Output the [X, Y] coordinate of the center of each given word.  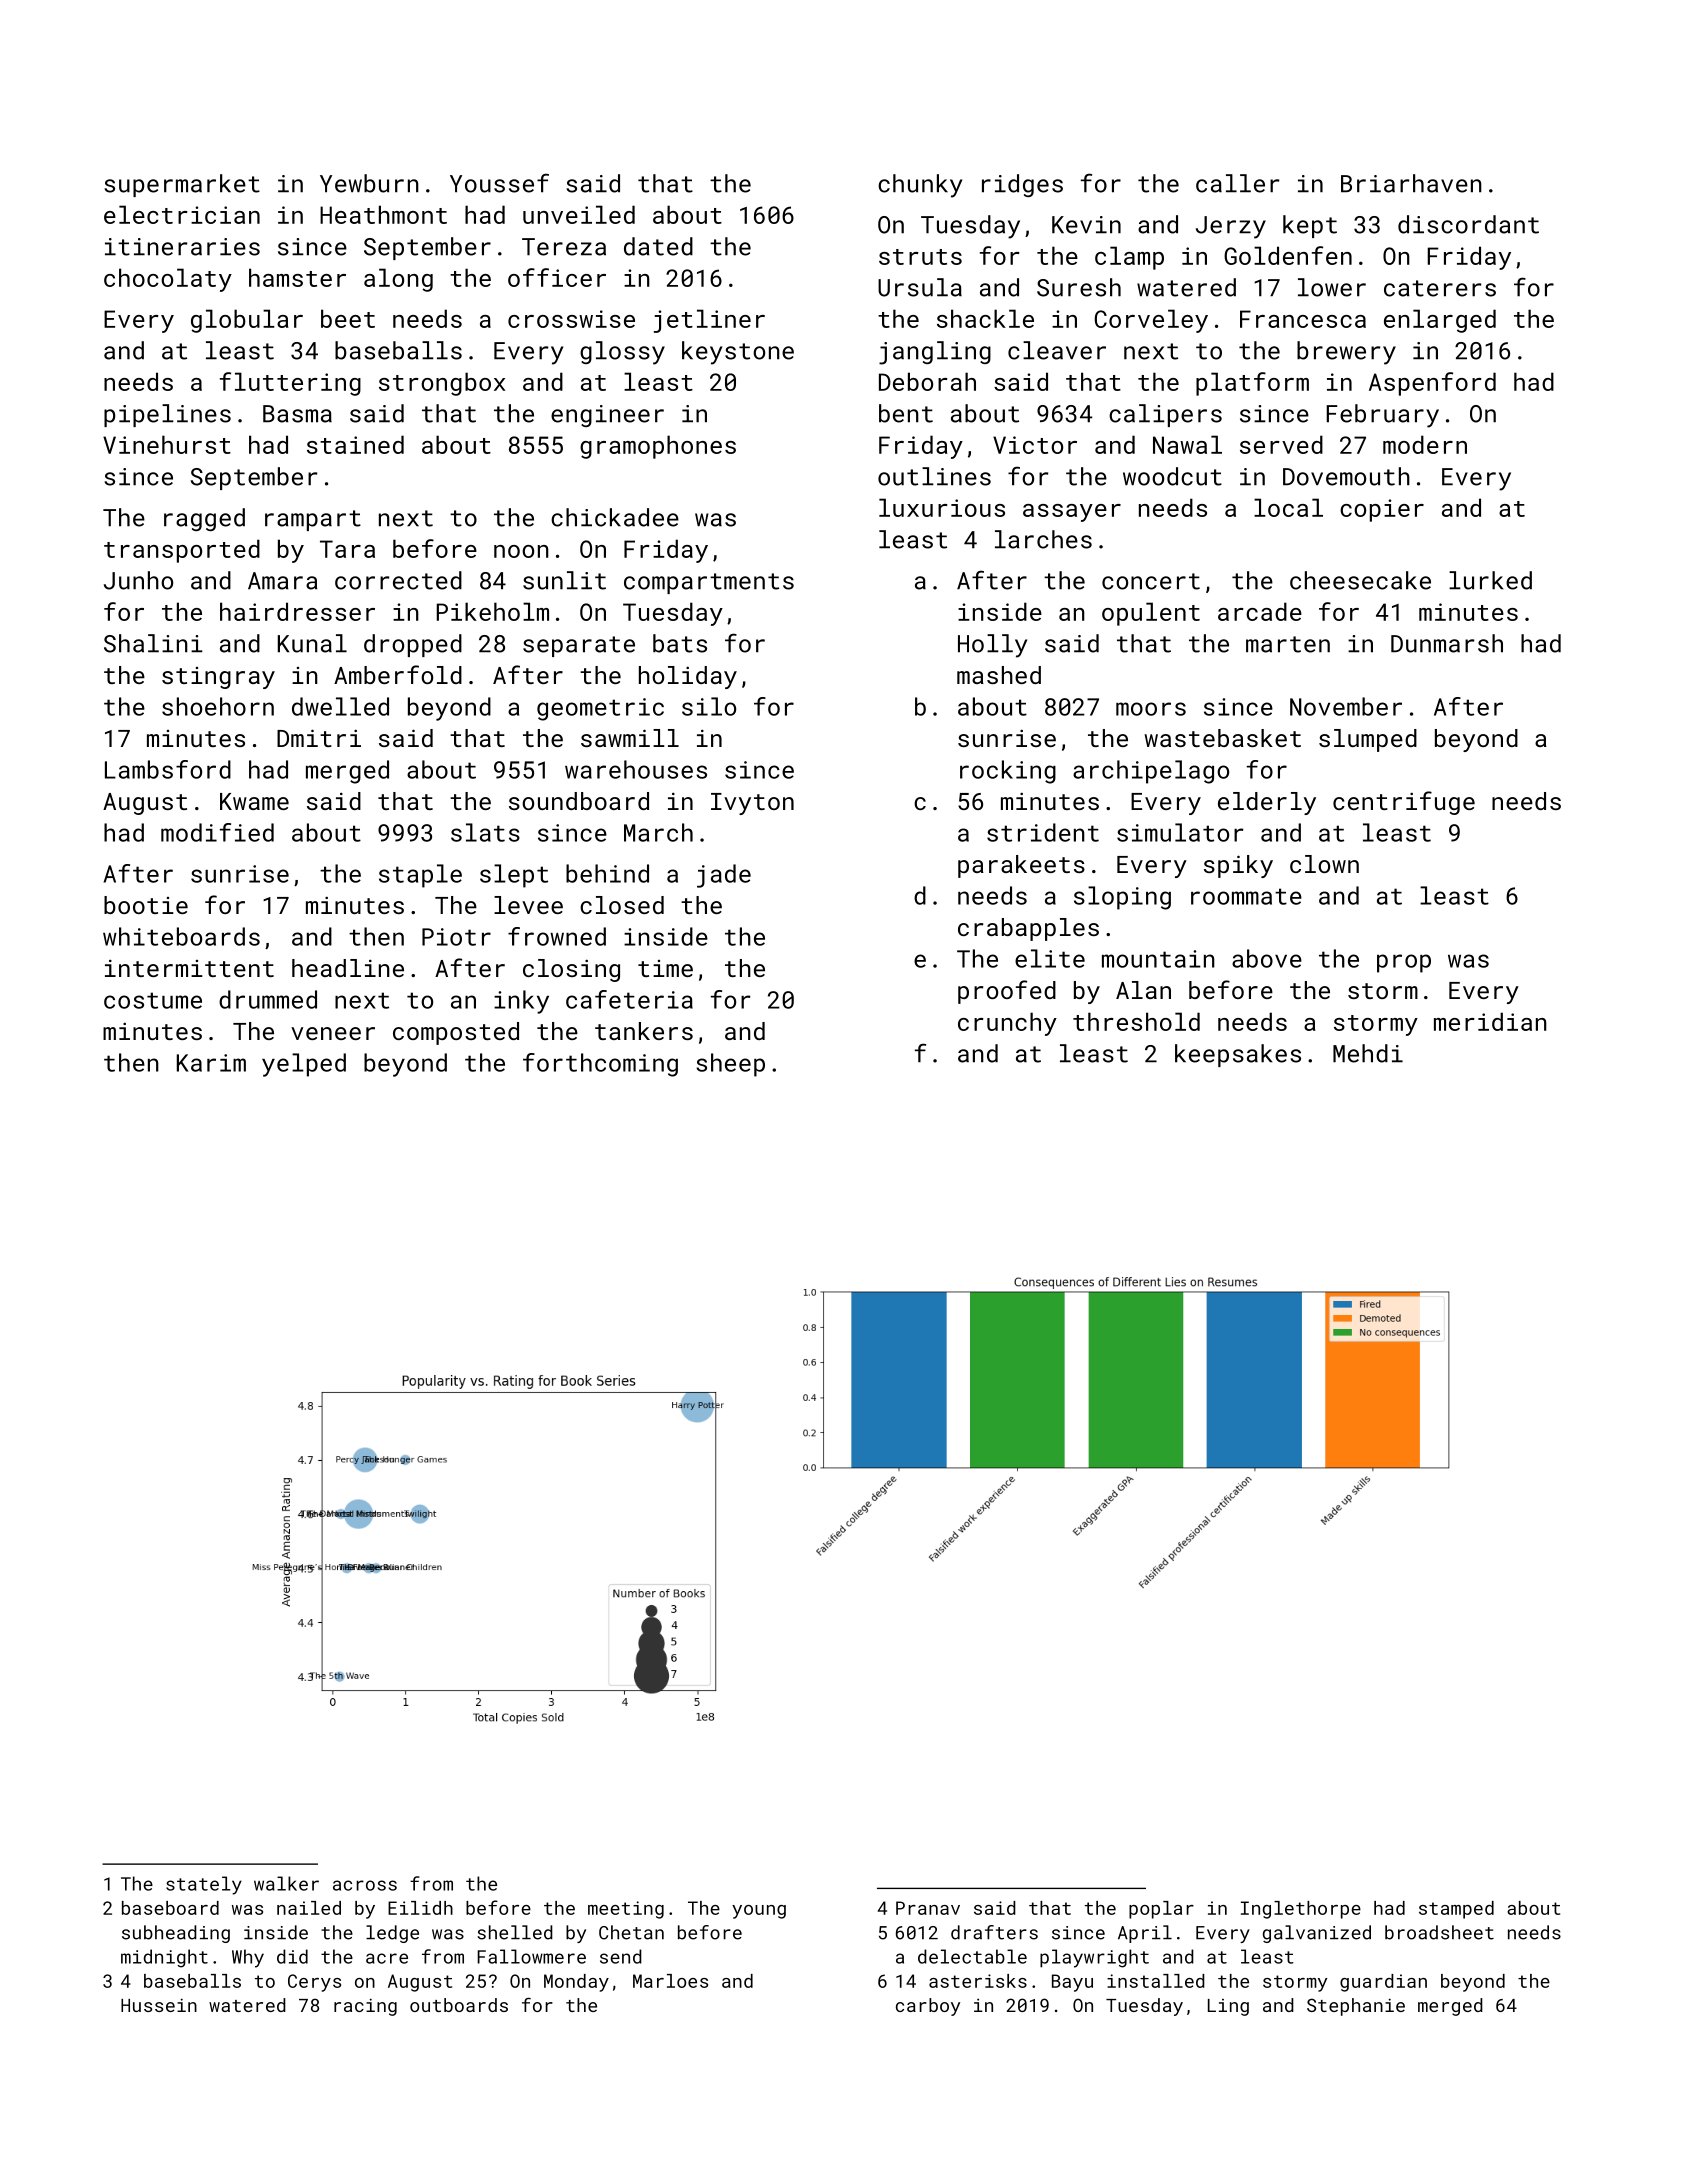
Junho [138, 580]
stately [204, 1885]
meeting [626, 1910]
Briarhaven [1411, 183]
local [1288, 507]
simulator [1180, 832]
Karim [211, 1063]
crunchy [1007, 1024]
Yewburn [369, 183]
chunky [920, 186]
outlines [934, 476]
